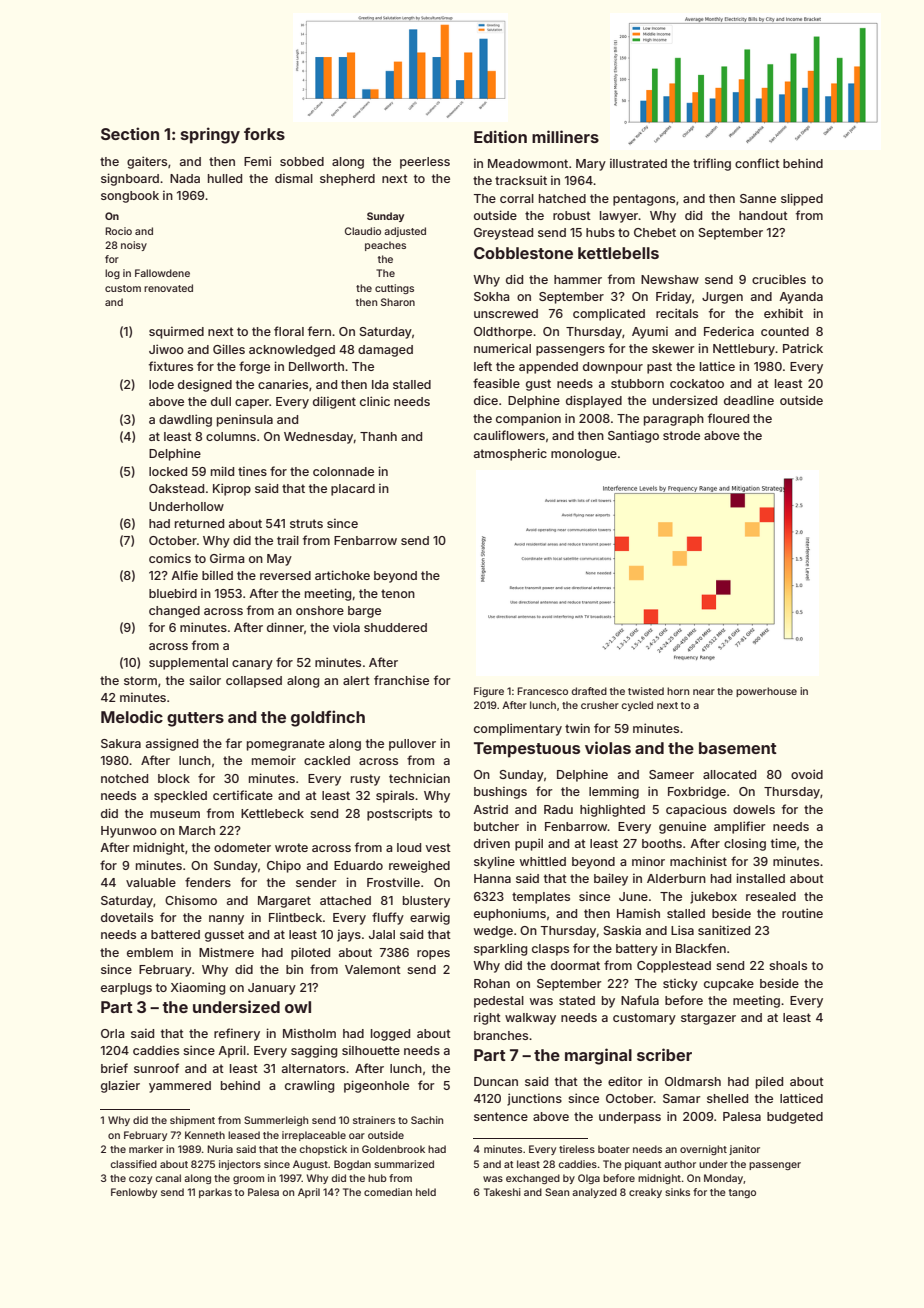 The image size is (924, 1308). Describe the element at coordinates (398, 302) in the screenshot. I see `Sharon` at that location.
